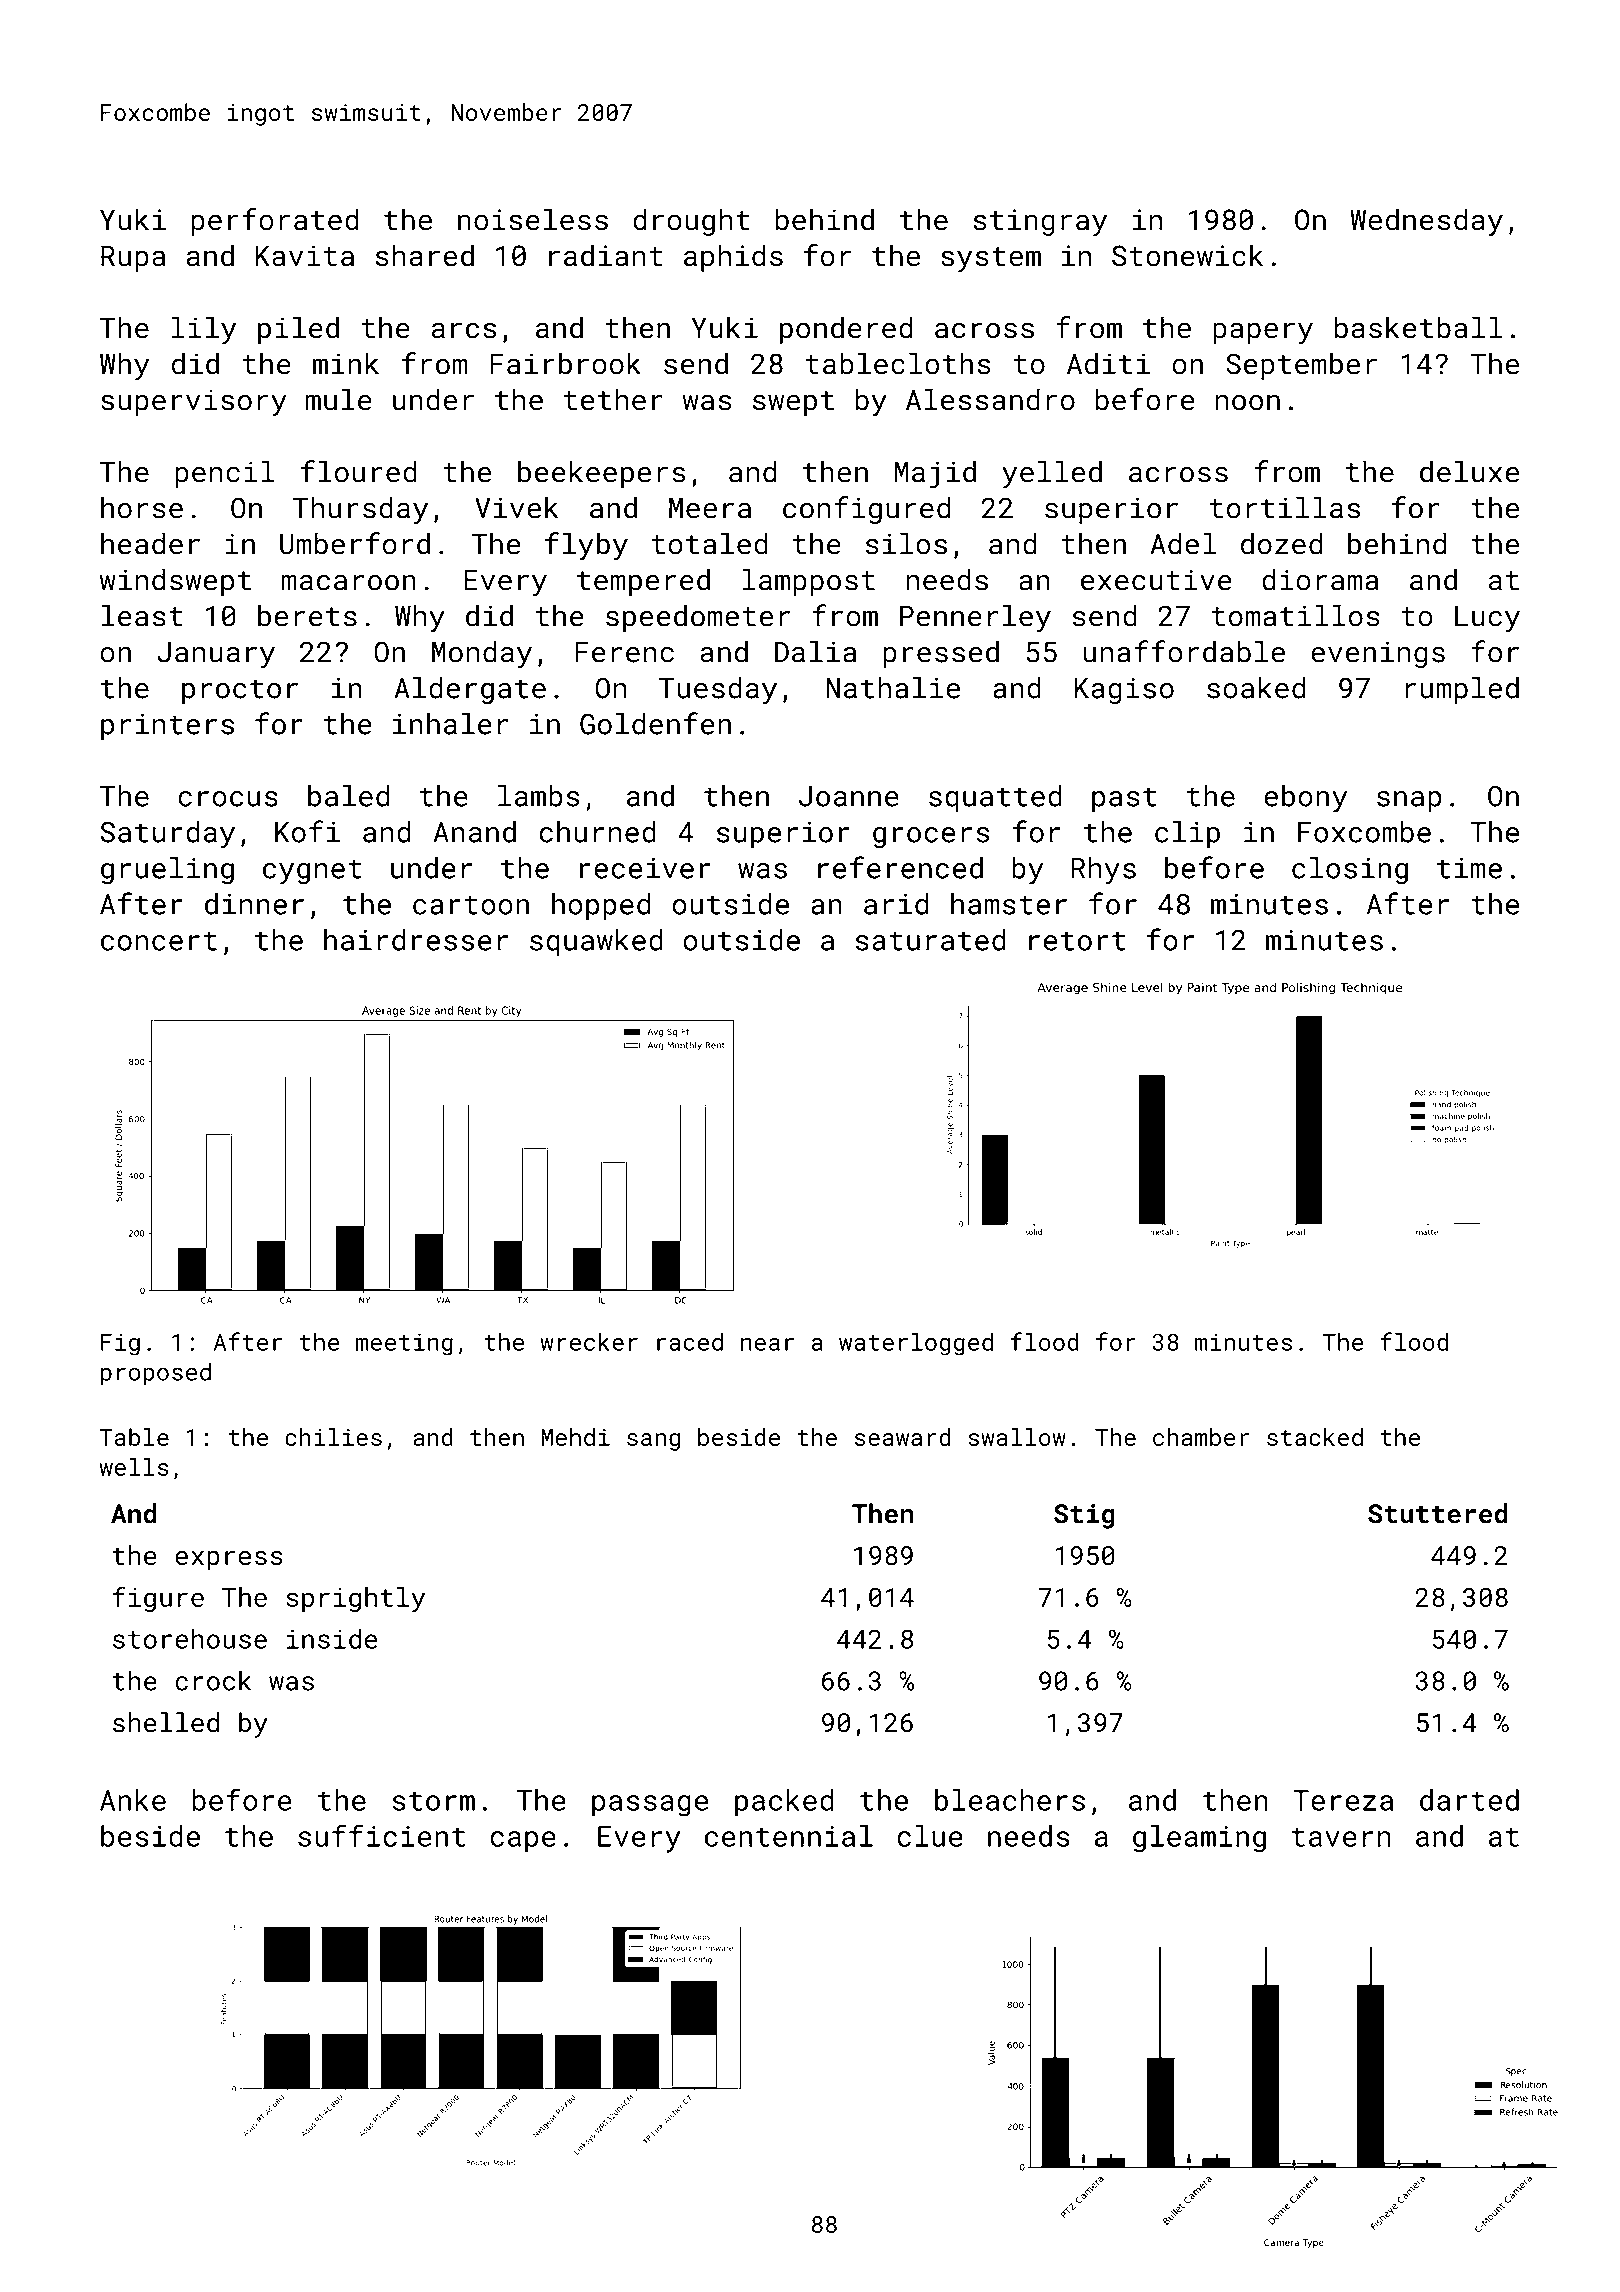 The height and width of the screenshot is (2292, 1620). I want to click on Kavita, so click(304, 256).
